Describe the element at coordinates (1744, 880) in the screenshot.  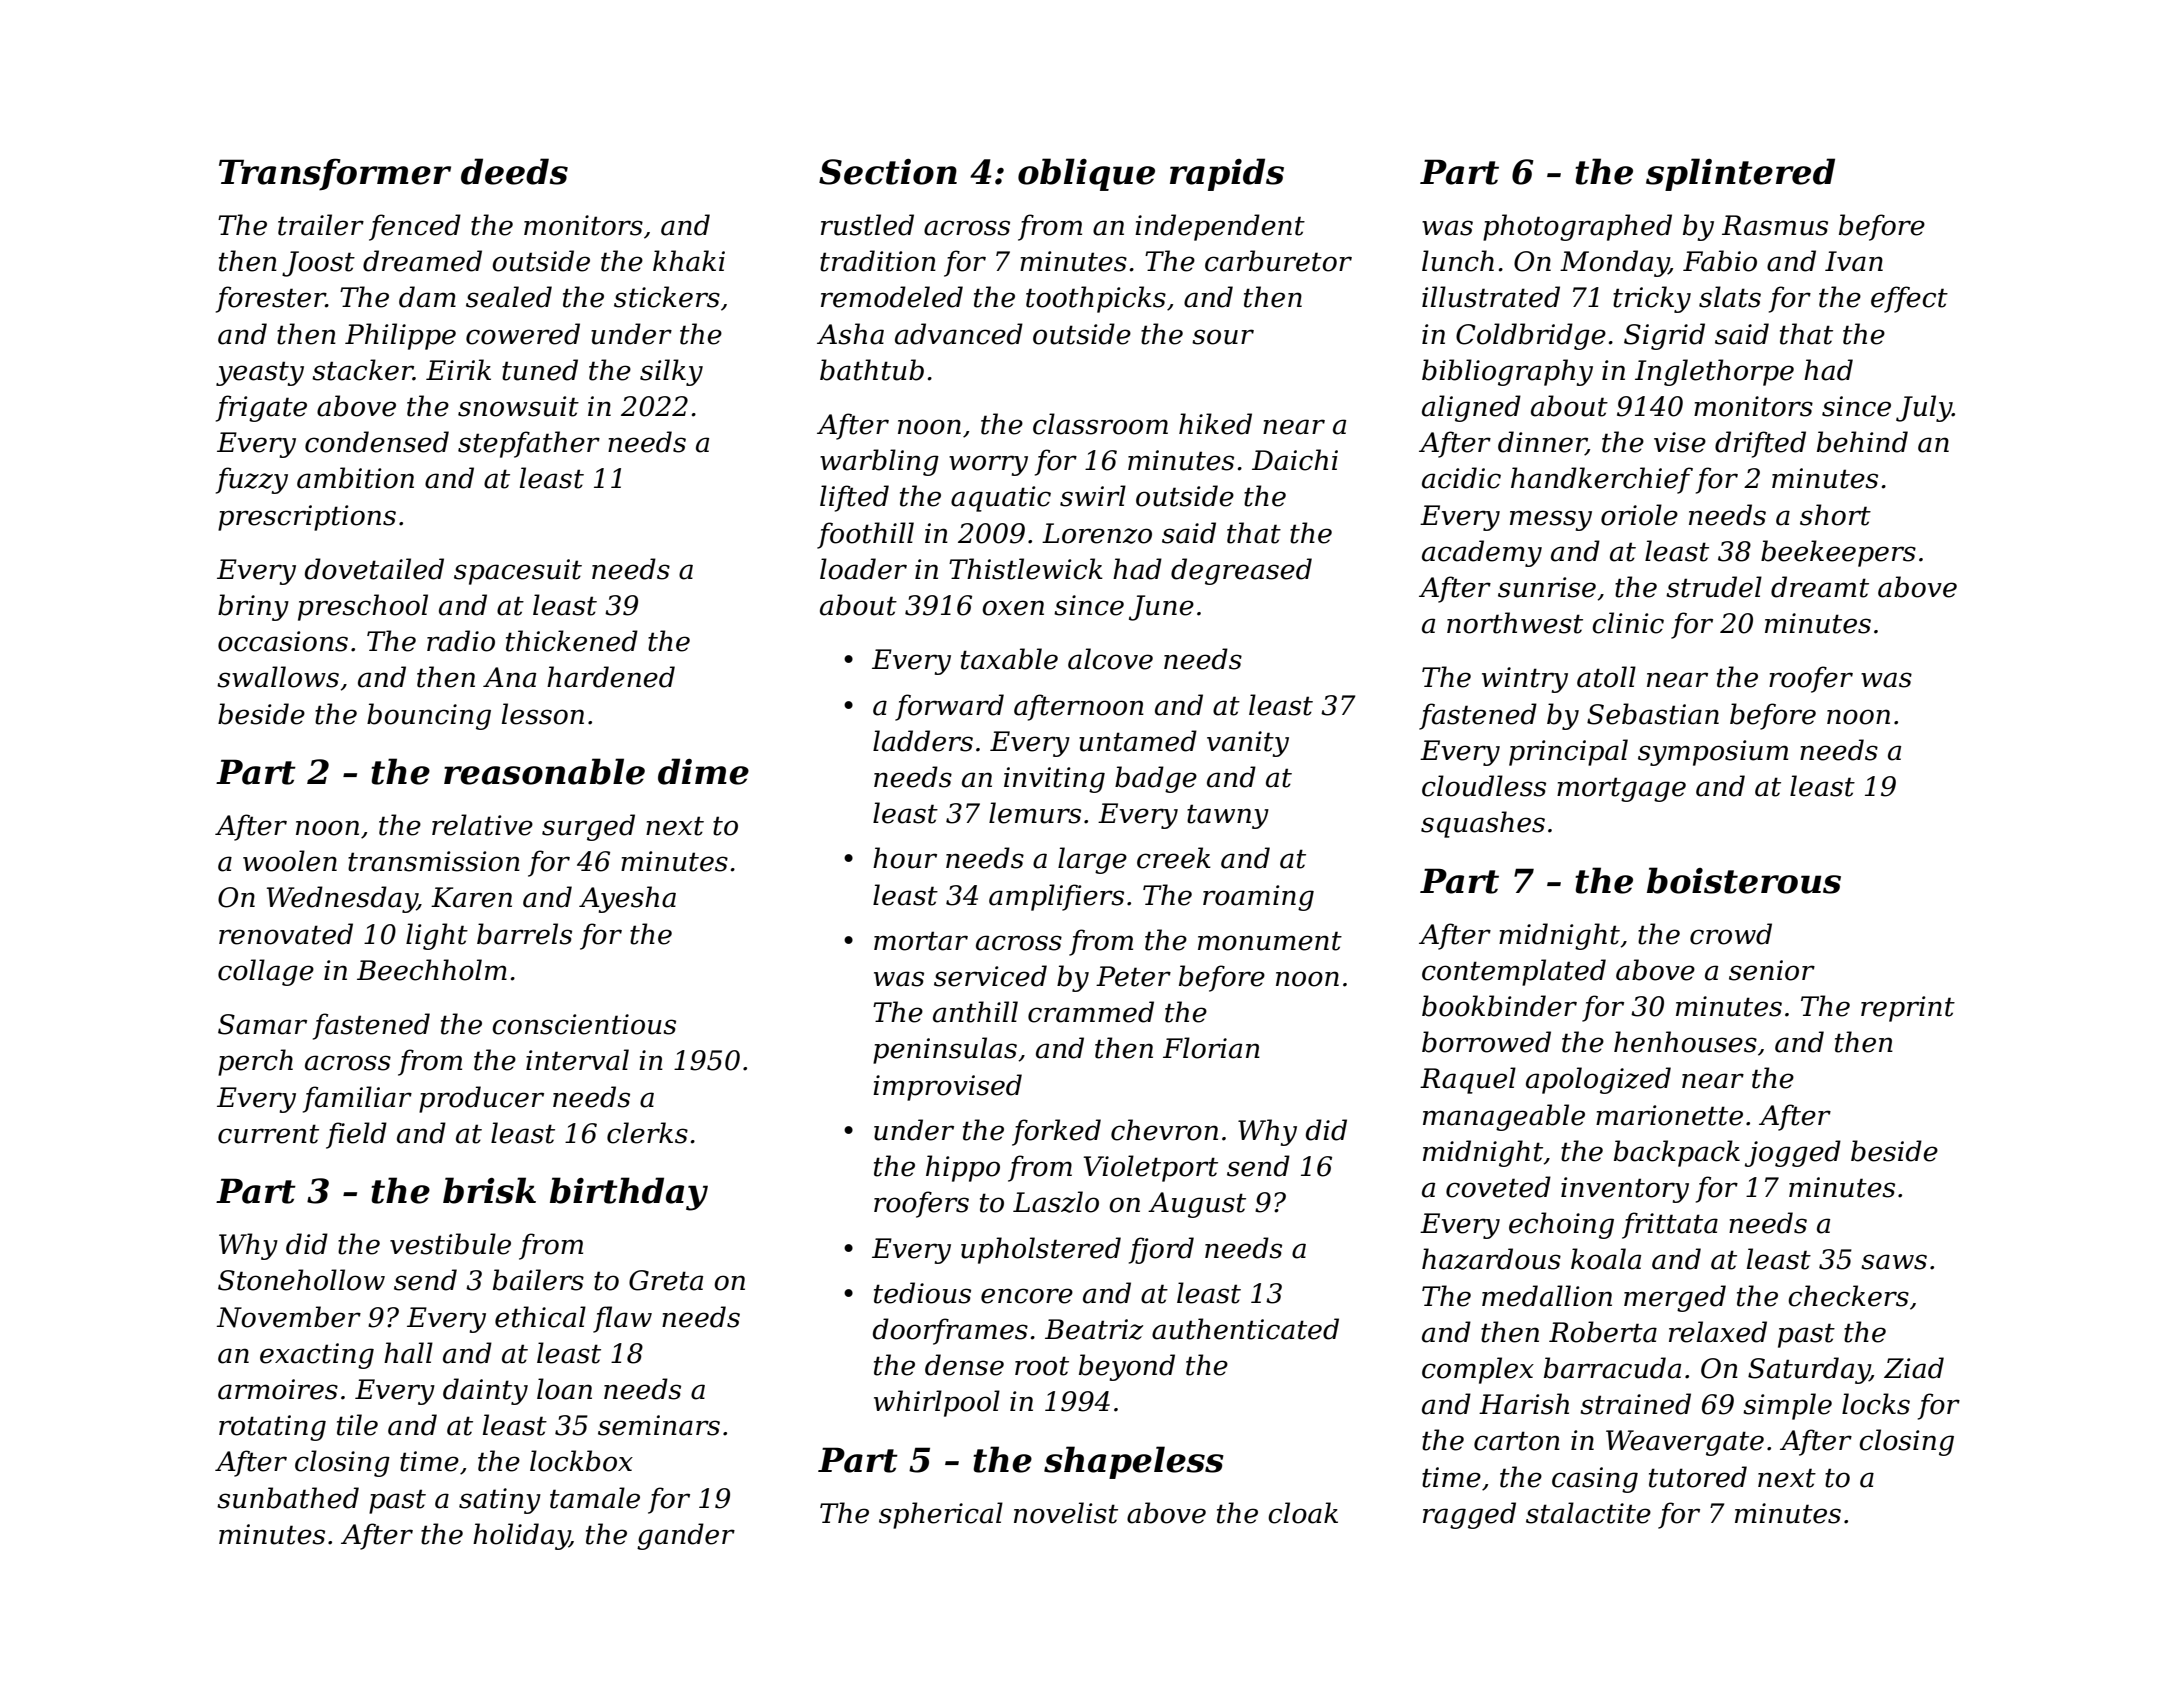
I see `boisterous` at that location.
